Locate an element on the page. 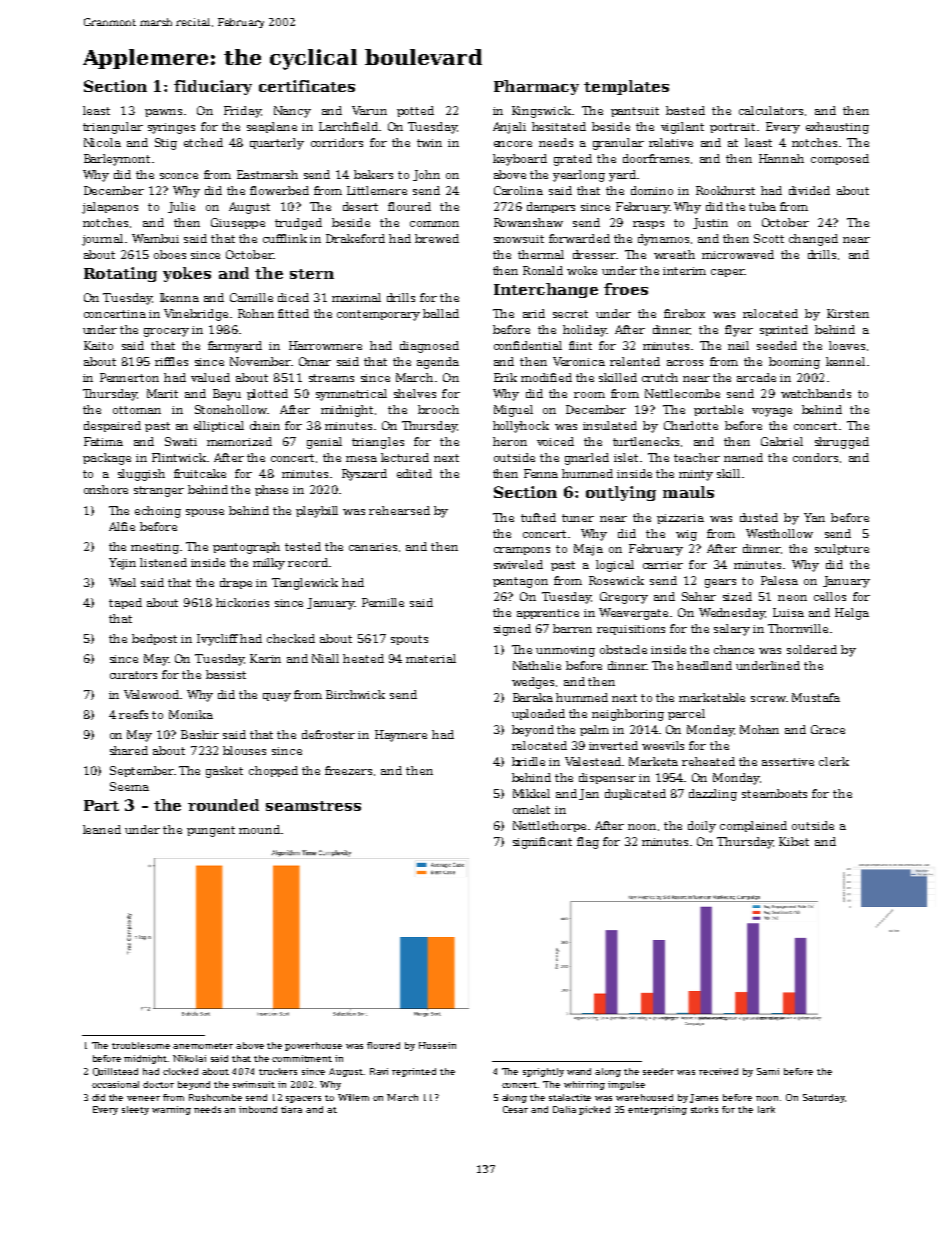 The width and height of the page is (952, 1233). tested is located at coordinates (303, 546).
